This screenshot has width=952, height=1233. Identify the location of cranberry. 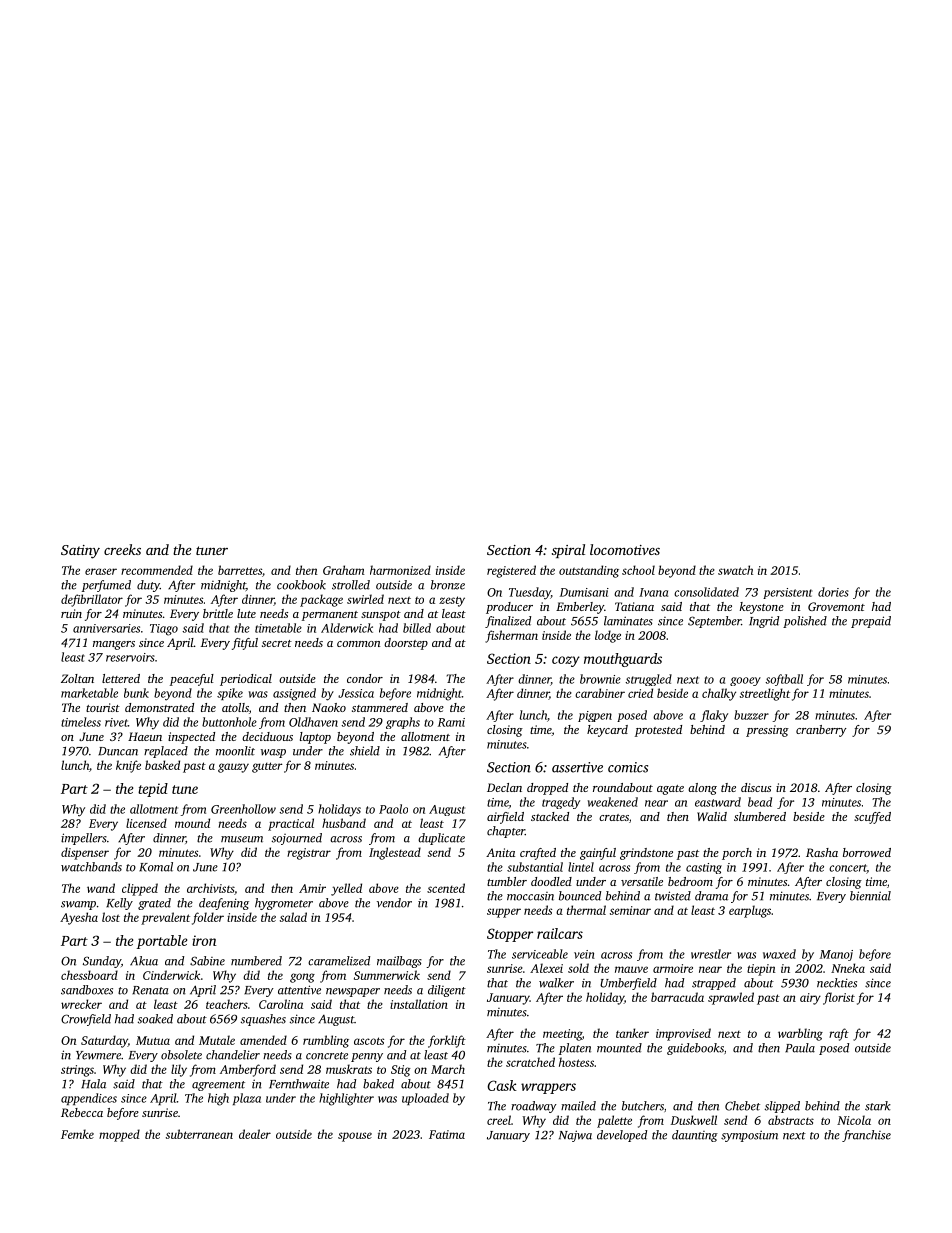
(821, 731).
